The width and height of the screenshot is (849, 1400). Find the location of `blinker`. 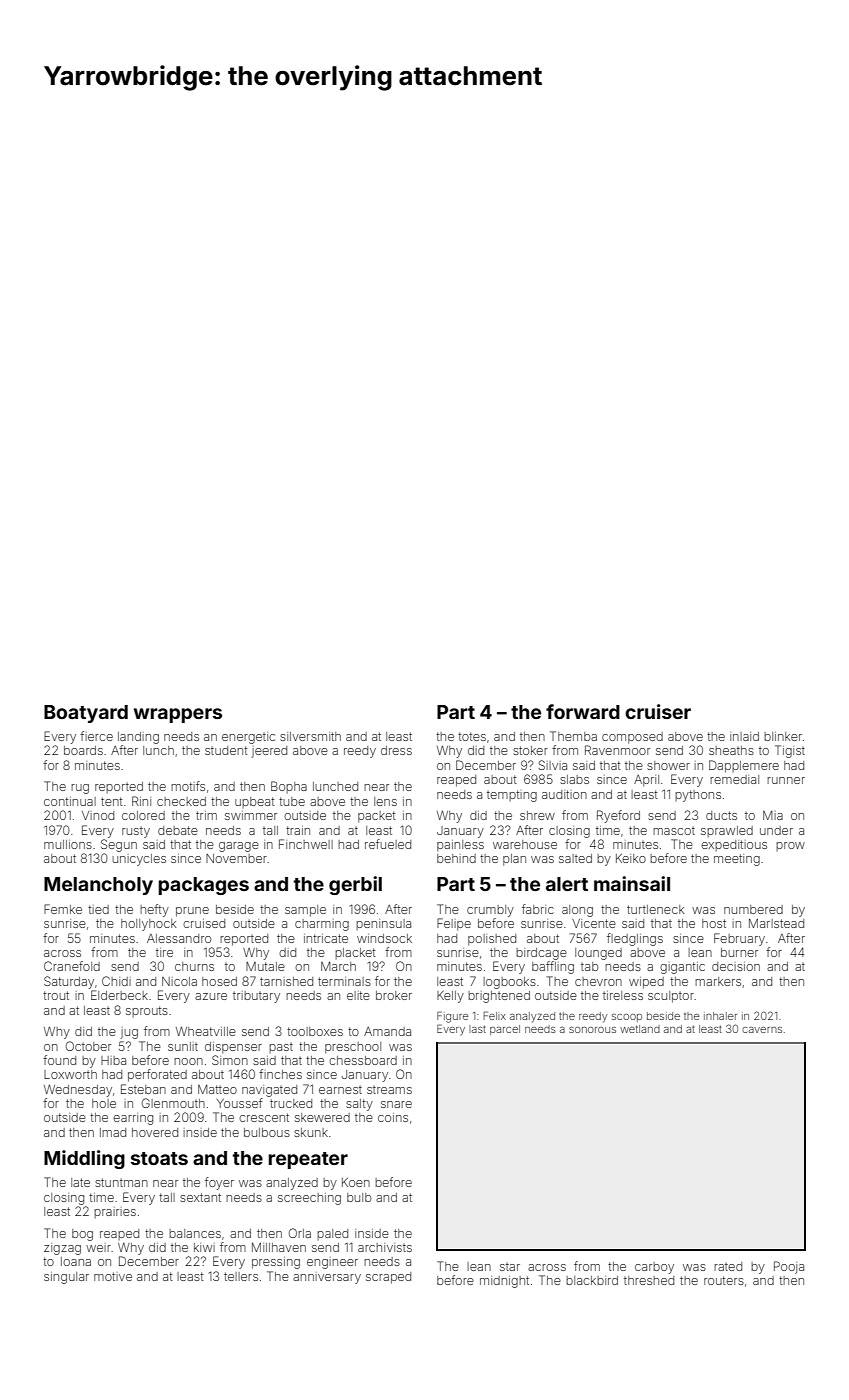

blinker is located at coordinates (783, 736).
